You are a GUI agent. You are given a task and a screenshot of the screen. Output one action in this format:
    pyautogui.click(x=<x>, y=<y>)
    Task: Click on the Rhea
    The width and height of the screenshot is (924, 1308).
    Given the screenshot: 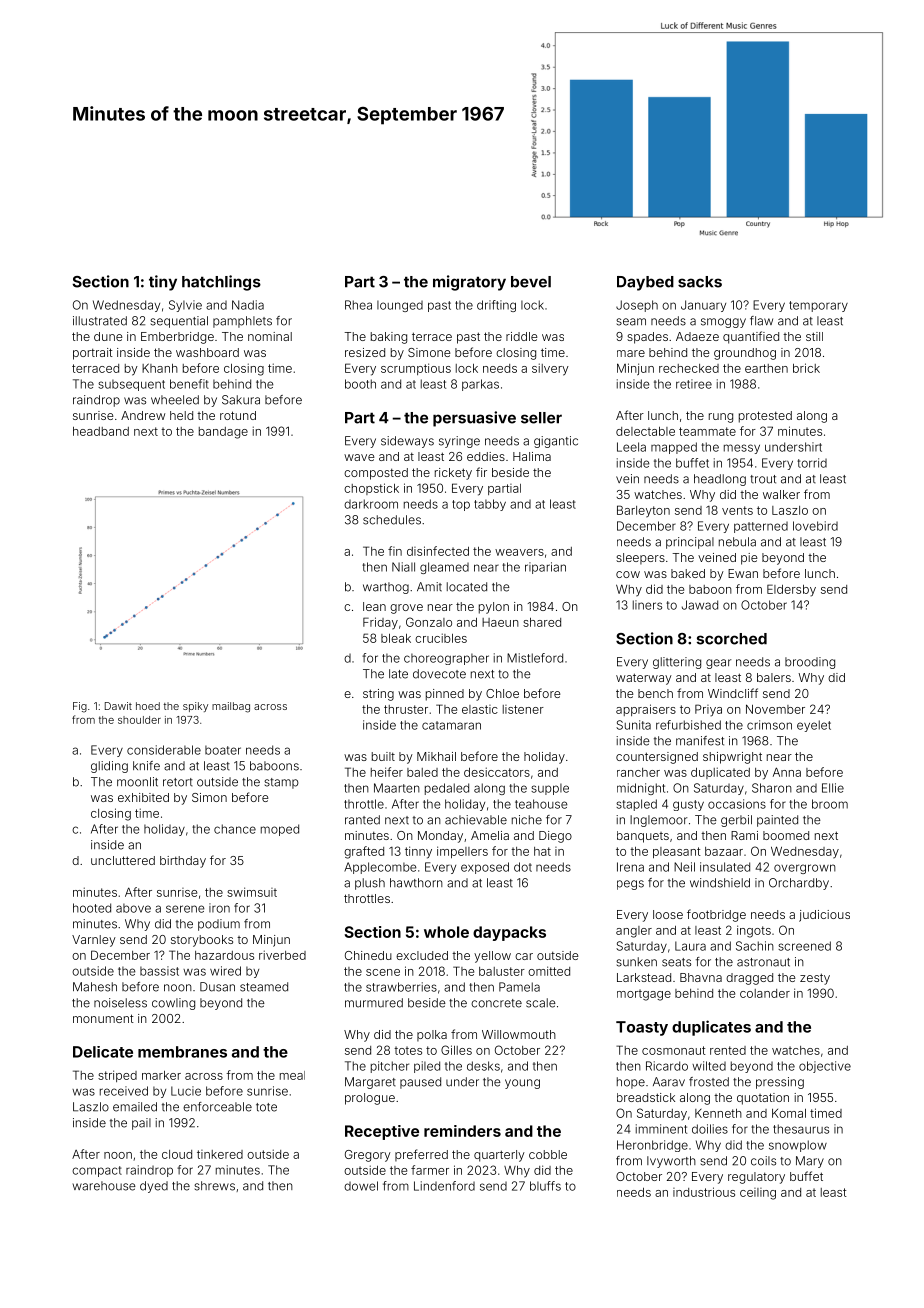 What is the action you would take?
    pyautogui.click(x=358, y=305)
